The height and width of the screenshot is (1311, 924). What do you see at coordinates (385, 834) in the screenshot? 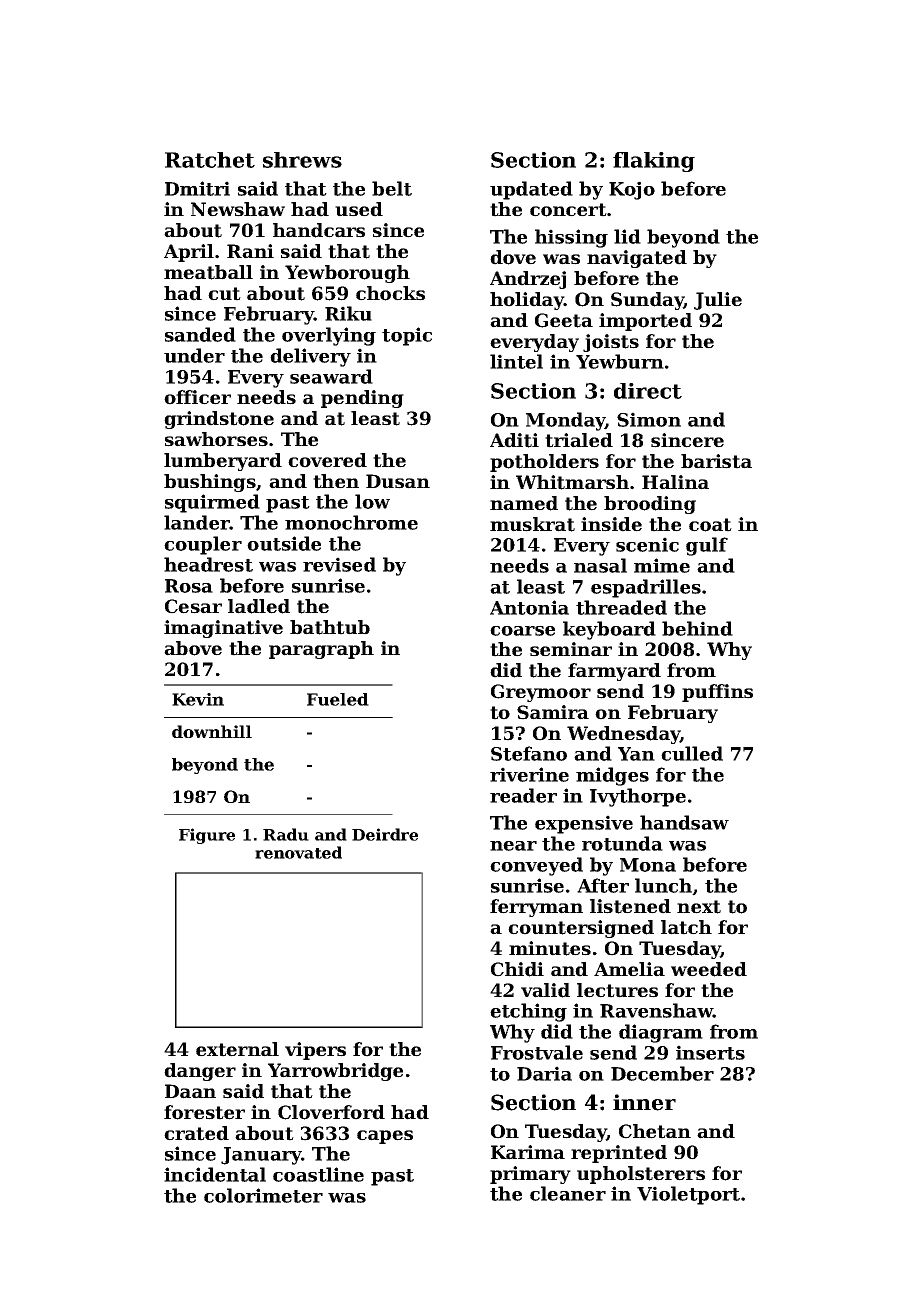
I see `Deirdre` at bounding box center [385, 834].
